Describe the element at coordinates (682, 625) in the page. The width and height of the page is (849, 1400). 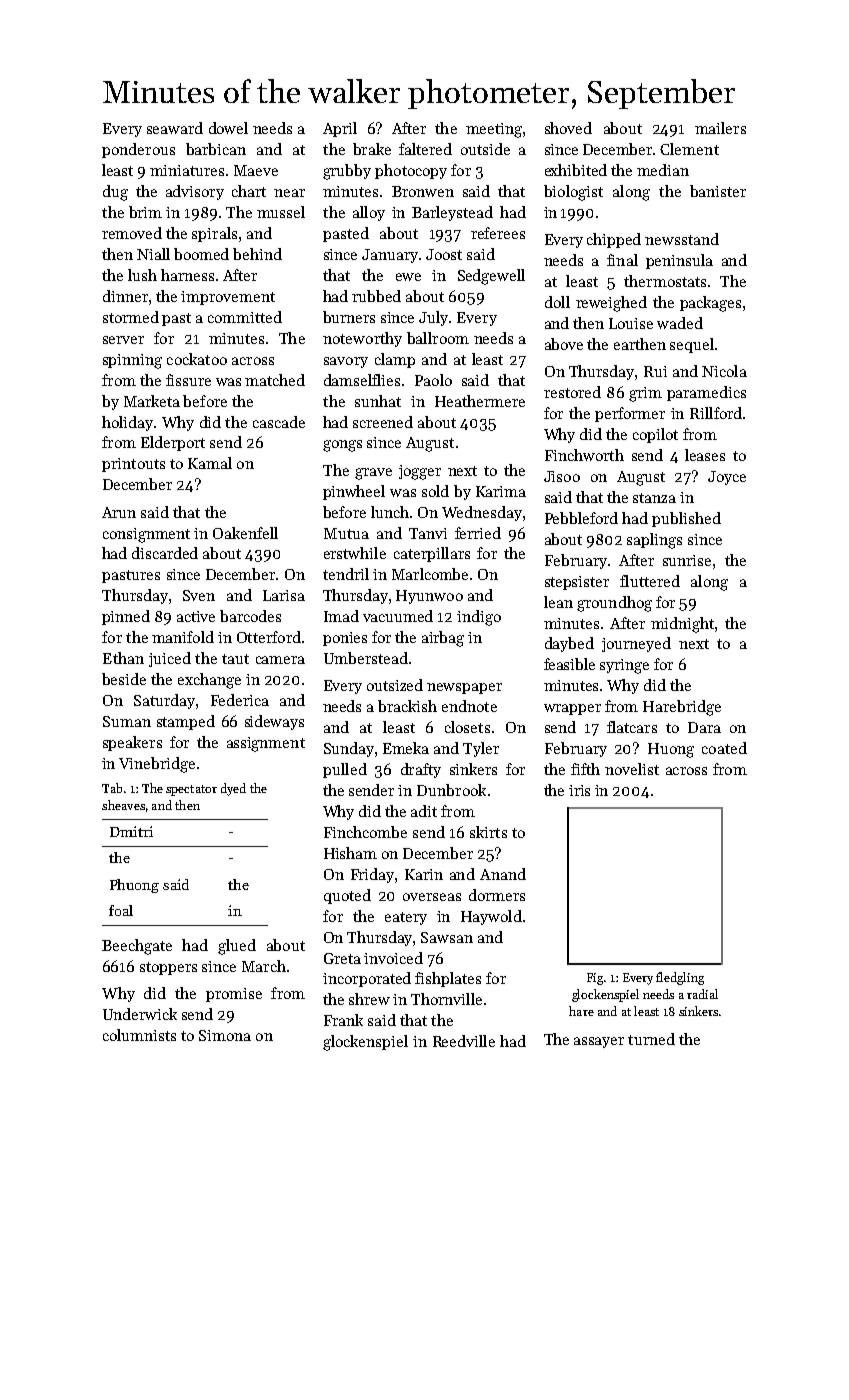
I see `midnight` at that location.
